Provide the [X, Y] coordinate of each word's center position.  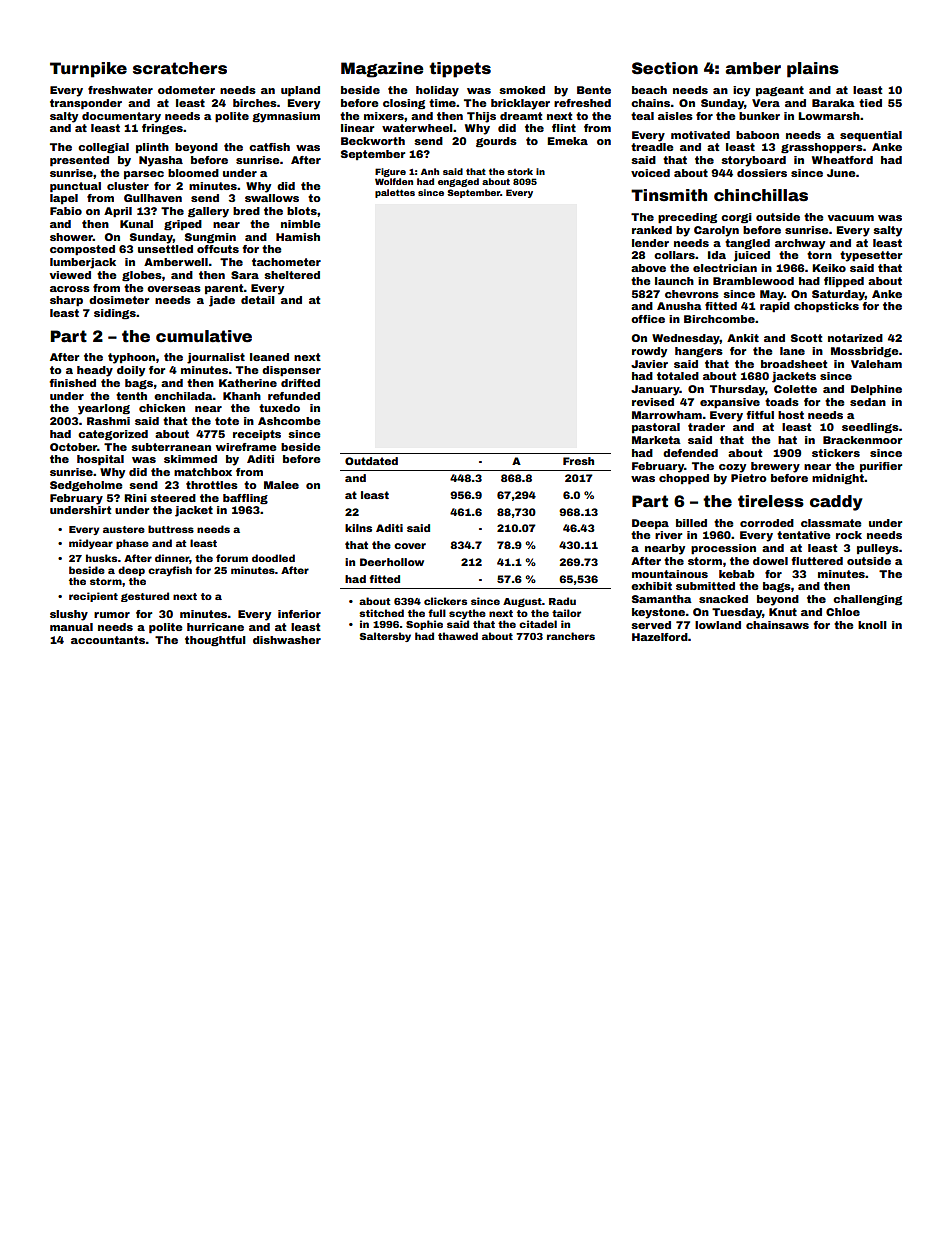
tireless [771, 501]
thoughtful [215, 641]
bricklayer [520, 104]
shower [71, 237]
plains [813, 70]
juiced [752, 256]
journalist [216, 358]
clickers [445, 601]
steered [173, 498]
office [648, 319]
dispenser [291, 371]
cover [410, 546]
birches [255, 103]
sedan [868, 402]
